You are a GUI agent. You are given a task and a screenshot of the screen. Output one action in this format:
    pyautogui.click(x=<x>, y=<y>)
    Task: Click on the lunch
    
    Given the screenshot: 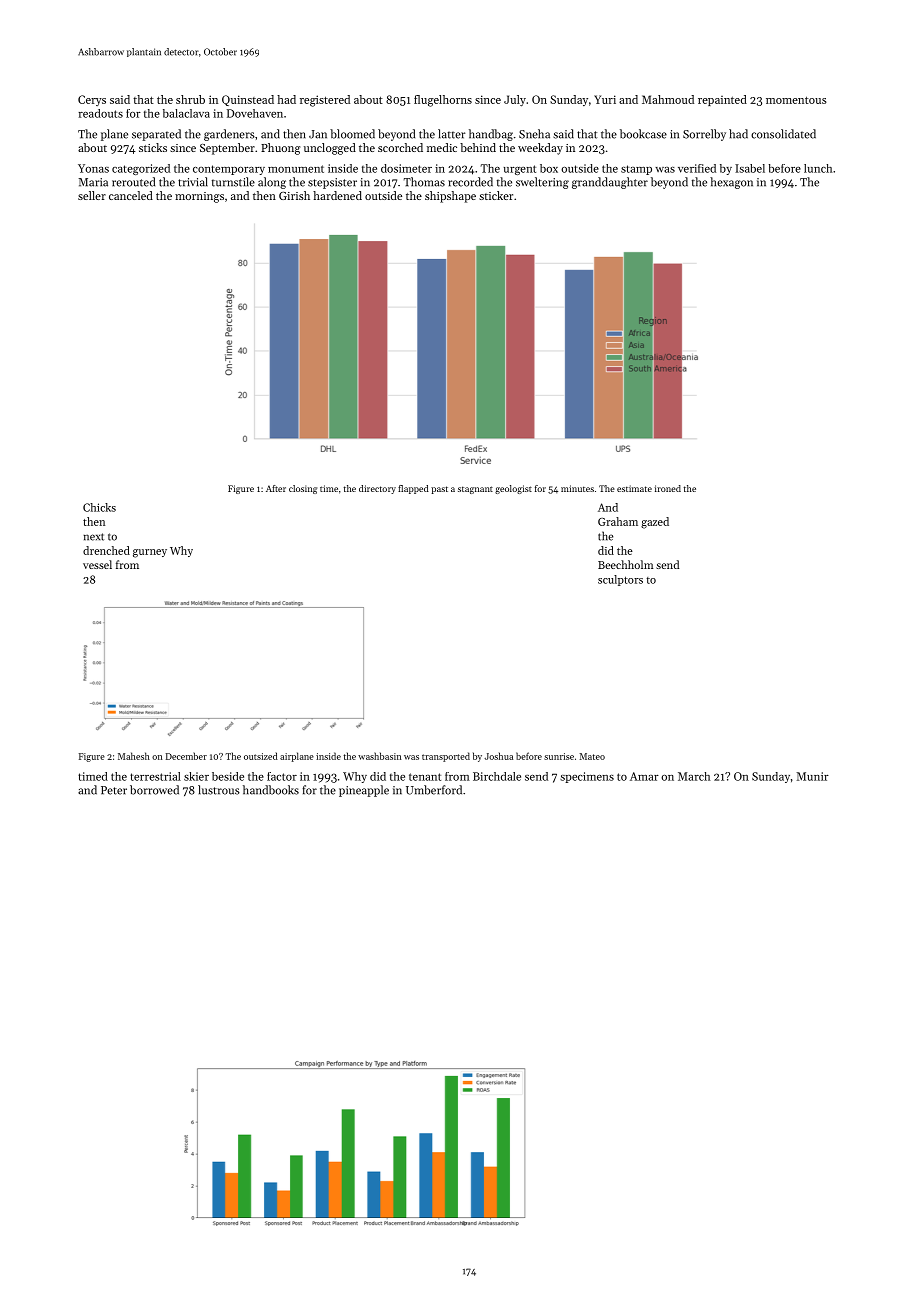 What is the action you would take?
    pyautogui.click(x=818, y=168)
